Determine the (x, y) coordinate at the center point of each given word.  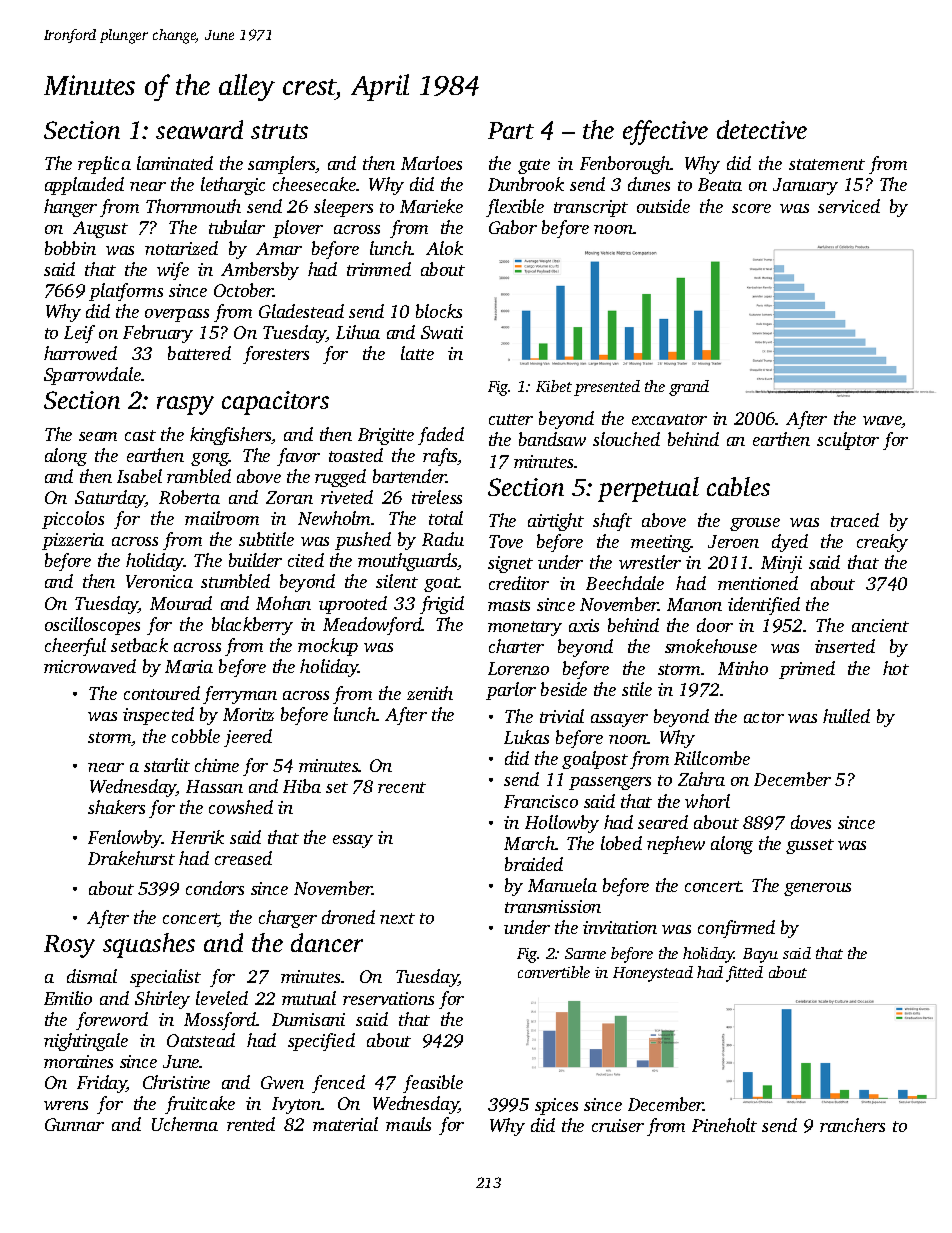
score (751, 208)
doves (811, 822)
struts (279, 131)
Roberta (189, 497)
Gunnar (74, 1124)
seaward (199, 129)
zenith (430, 693)
